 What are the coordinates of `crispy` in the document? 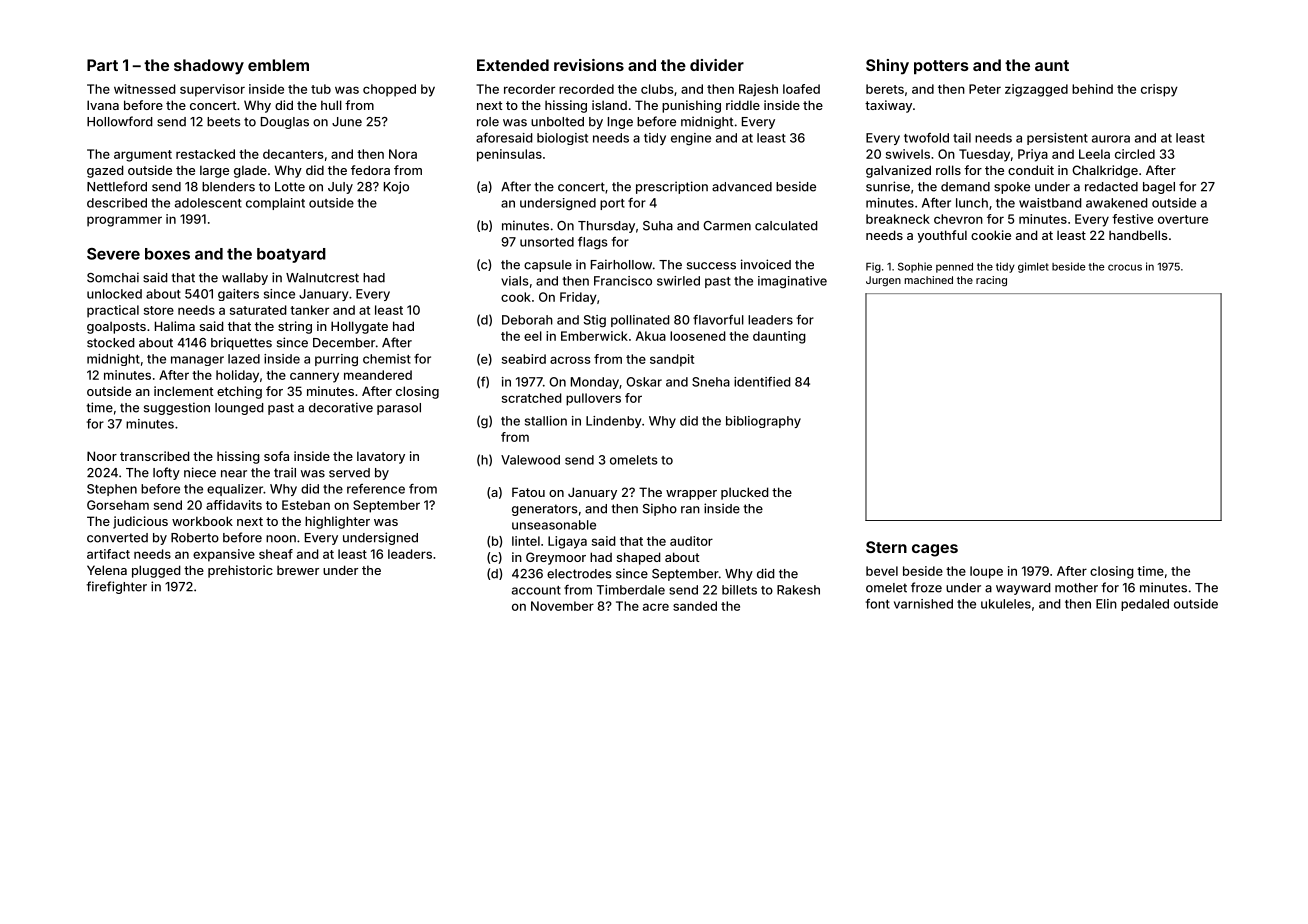 It's located at (1159, 90).
